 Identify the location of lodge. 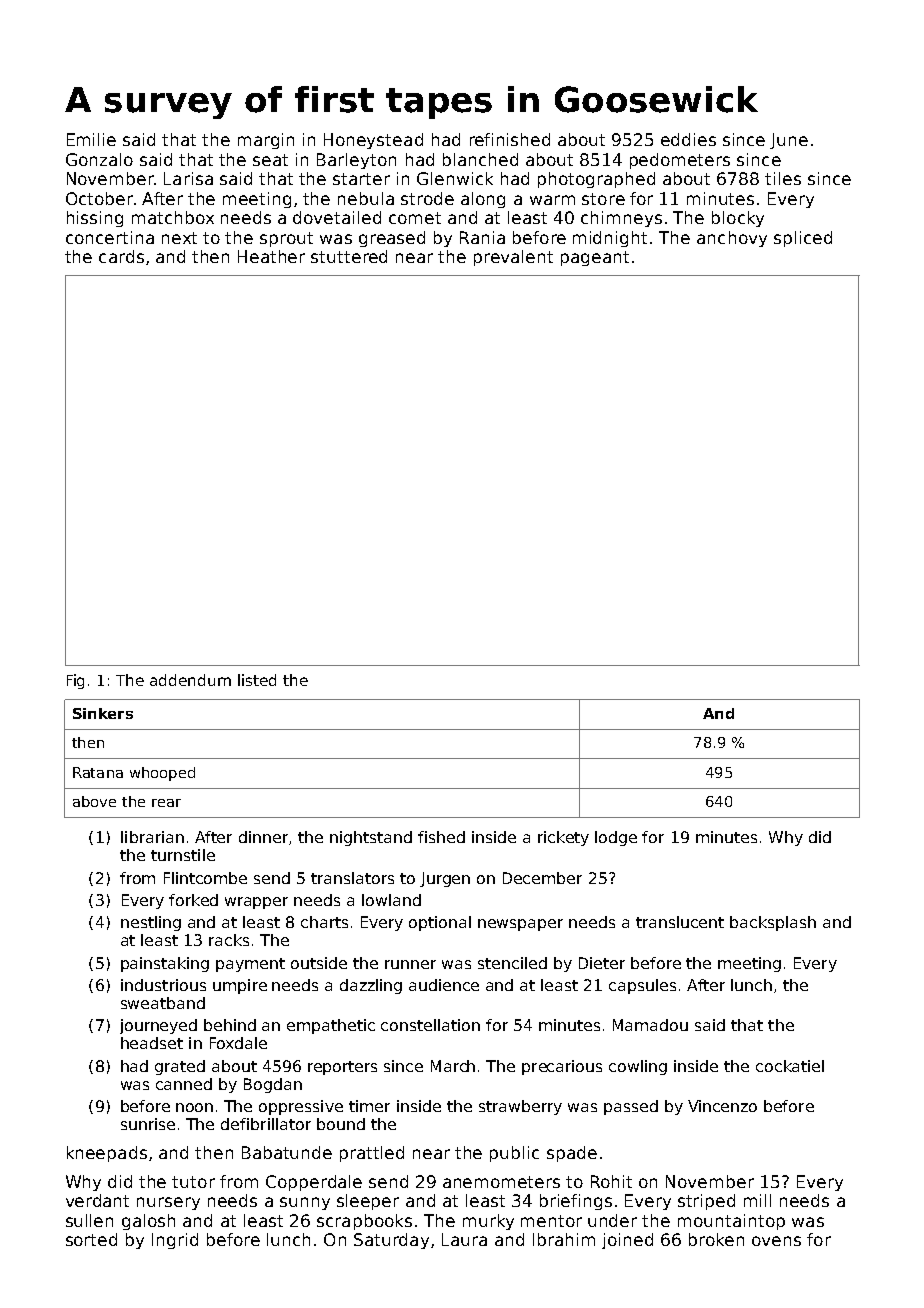
(616, 838).
